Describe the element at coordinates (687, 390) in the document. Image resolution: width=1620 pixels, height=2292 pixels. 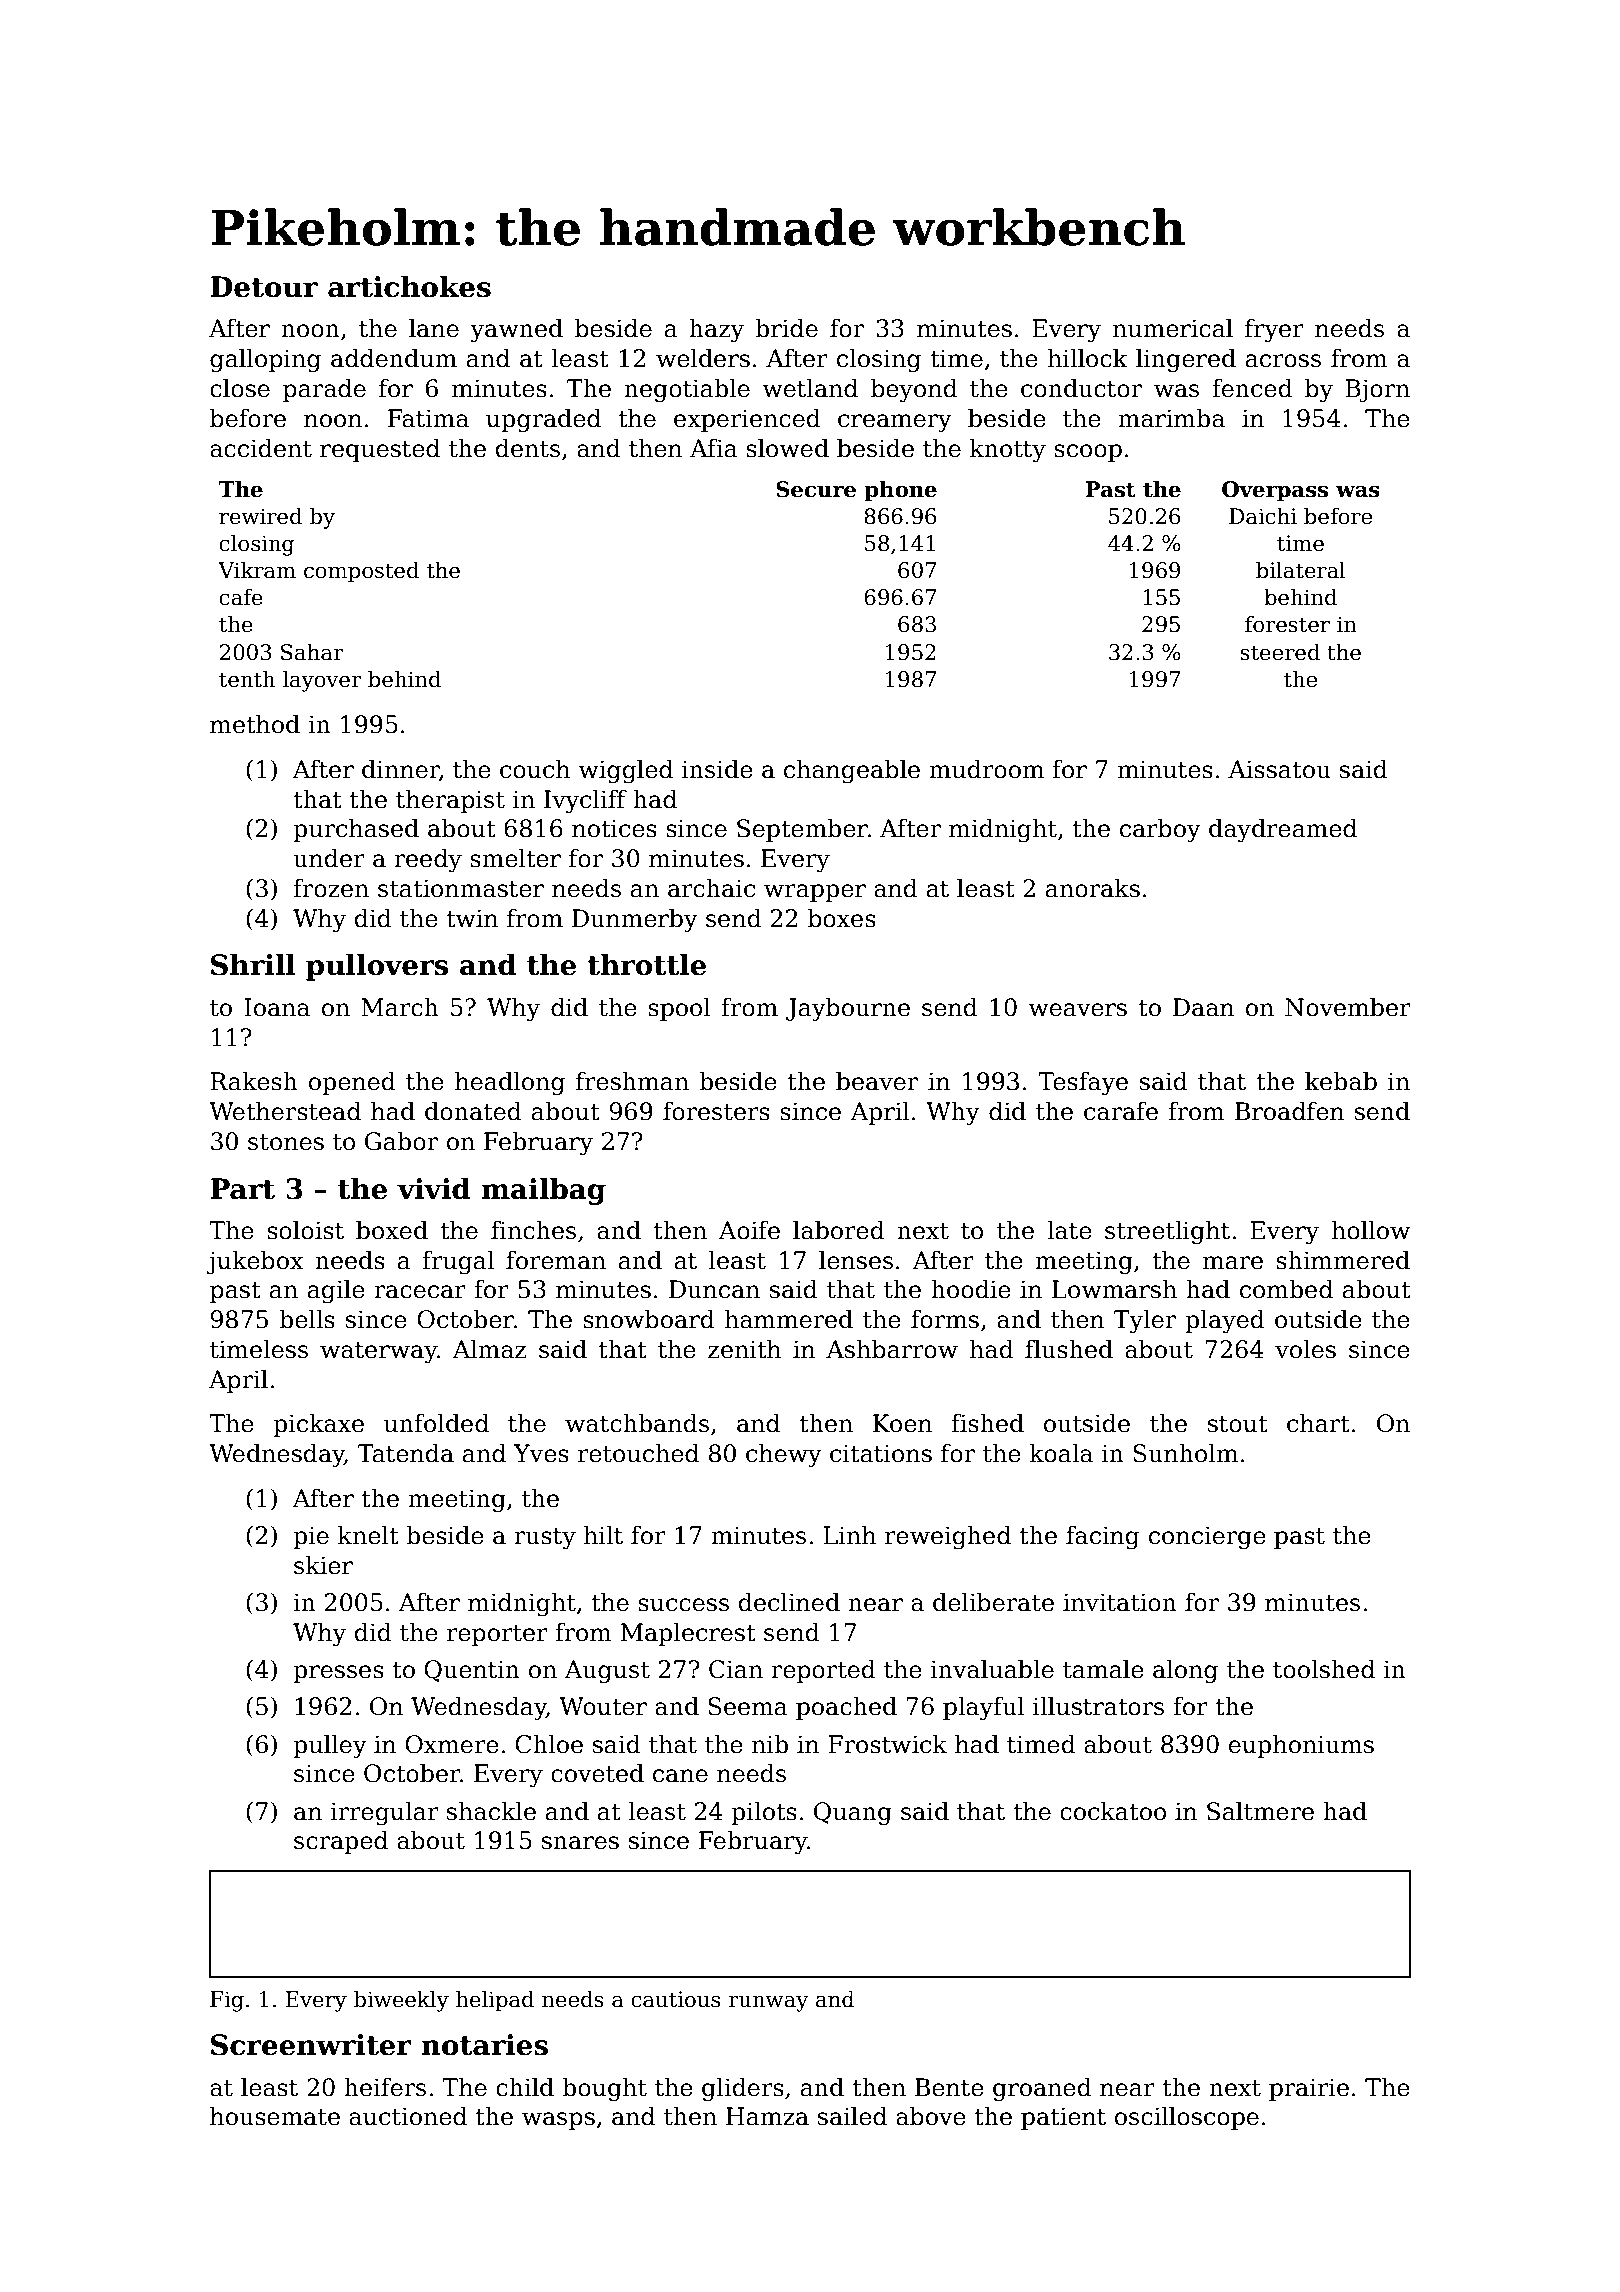
I see `negotiable` at that location.
